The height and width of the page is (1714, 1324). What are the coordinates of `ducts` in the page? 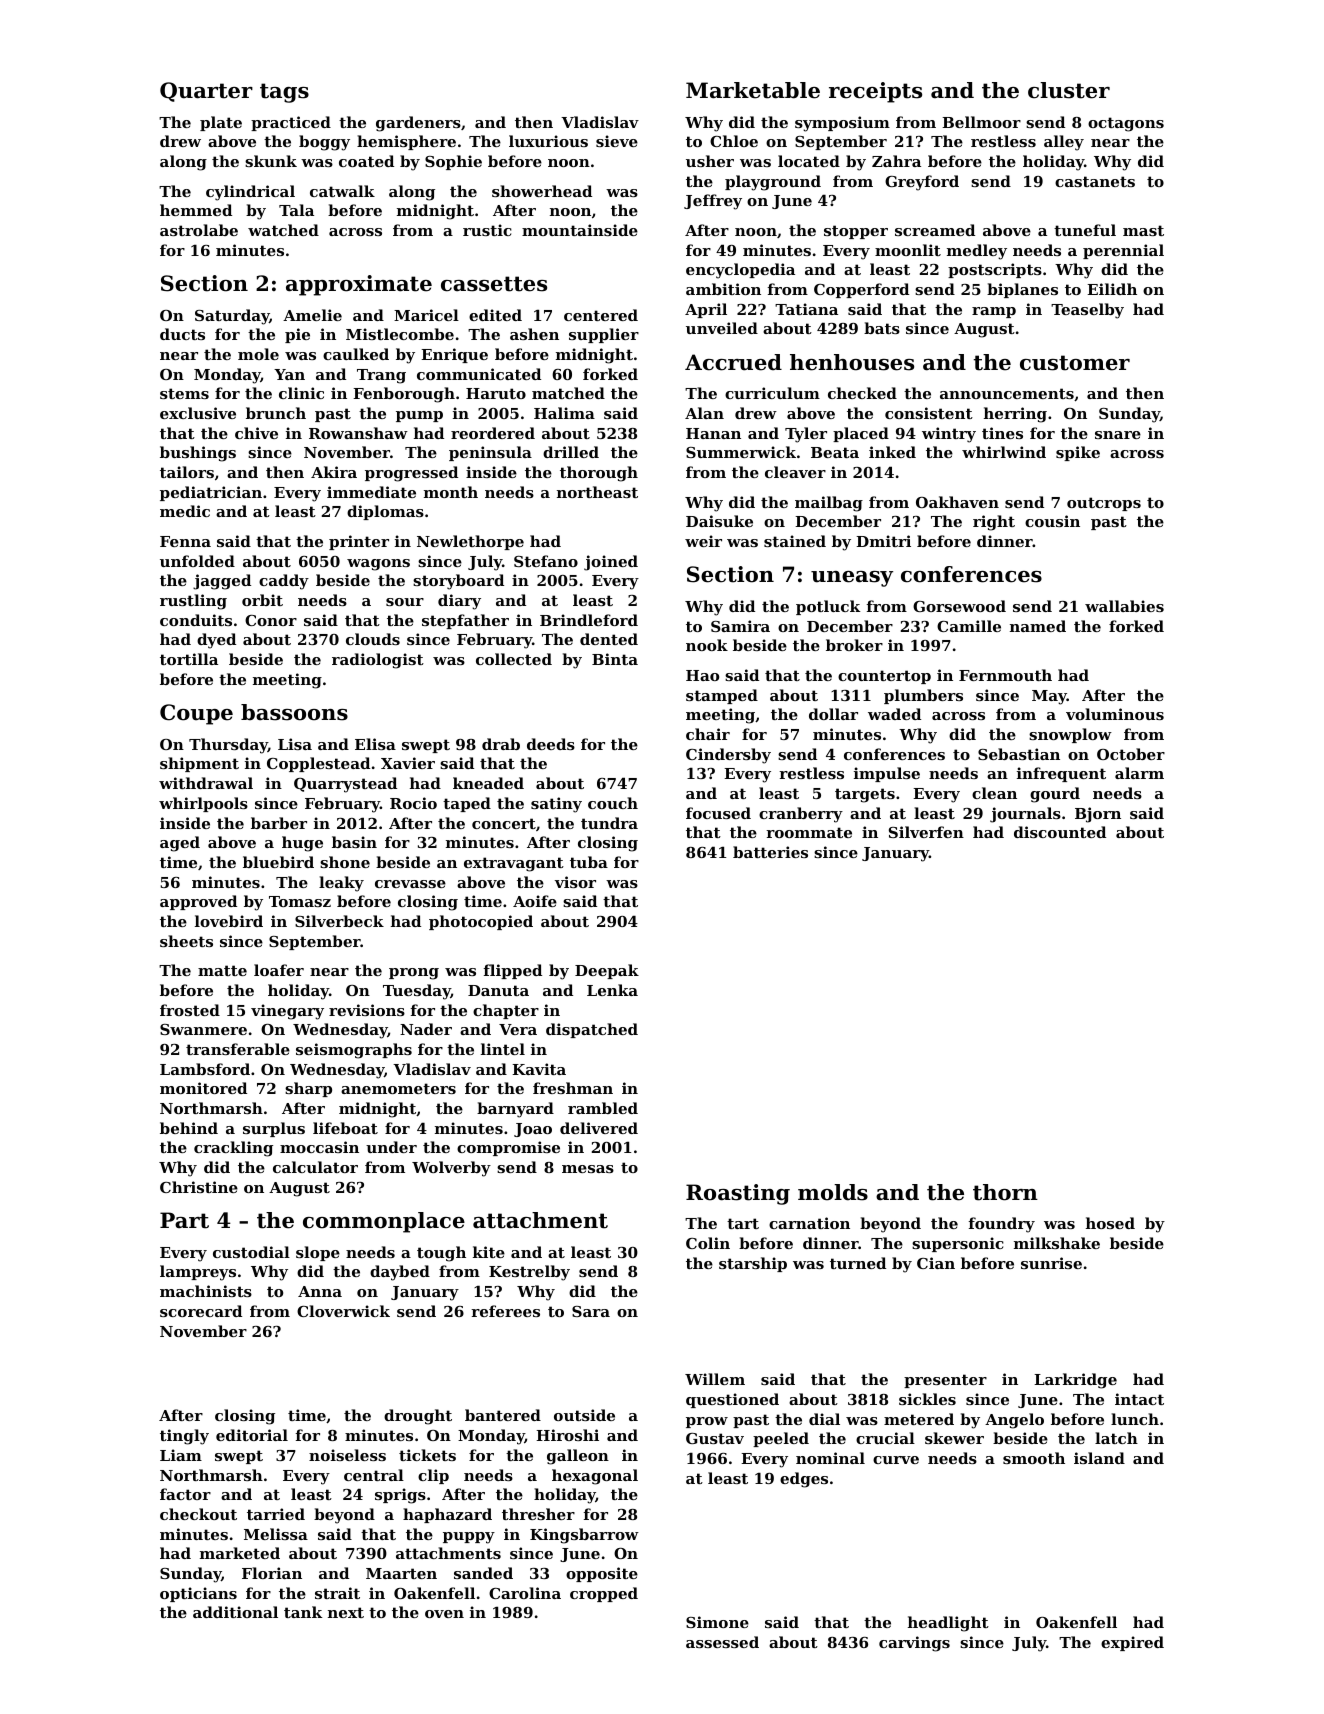 It's located at (182, 334).
